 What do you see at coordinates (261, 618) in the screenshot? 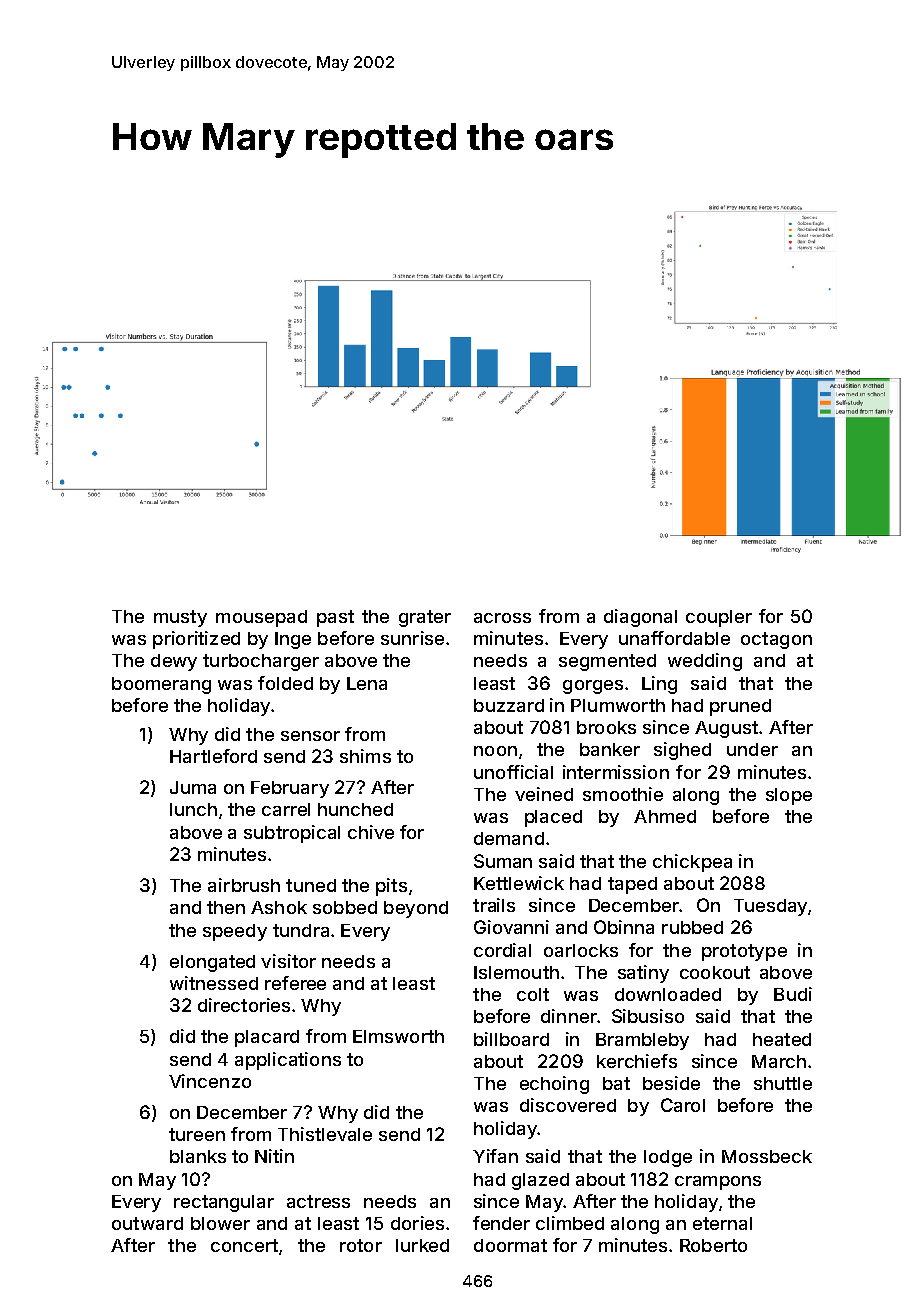
I see `mousepad` at bounding box center [261, 618].
